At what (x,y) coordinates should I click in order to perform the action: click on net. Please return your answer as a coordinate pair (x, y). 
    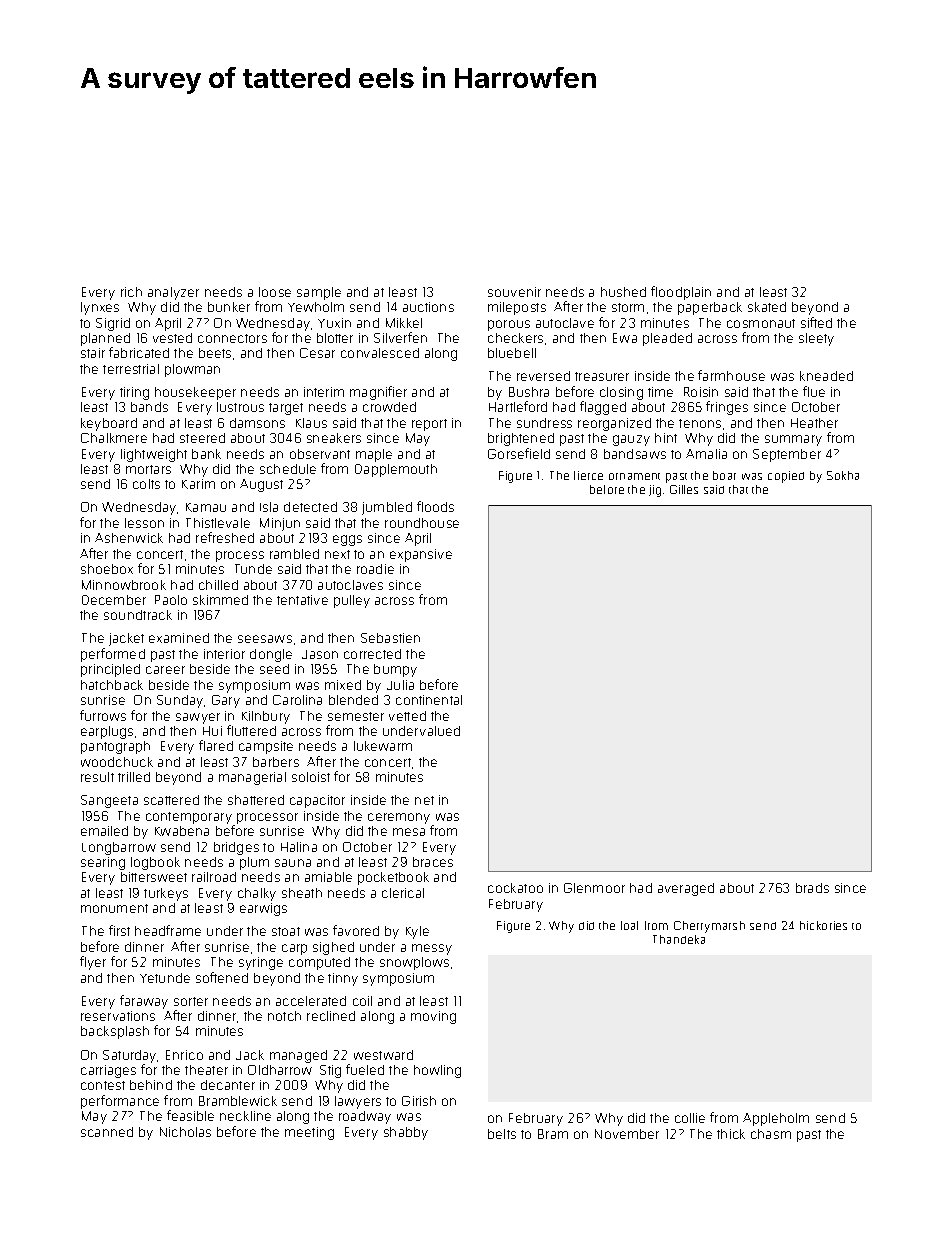
    Looking at the image, I should click on (424, 800).
